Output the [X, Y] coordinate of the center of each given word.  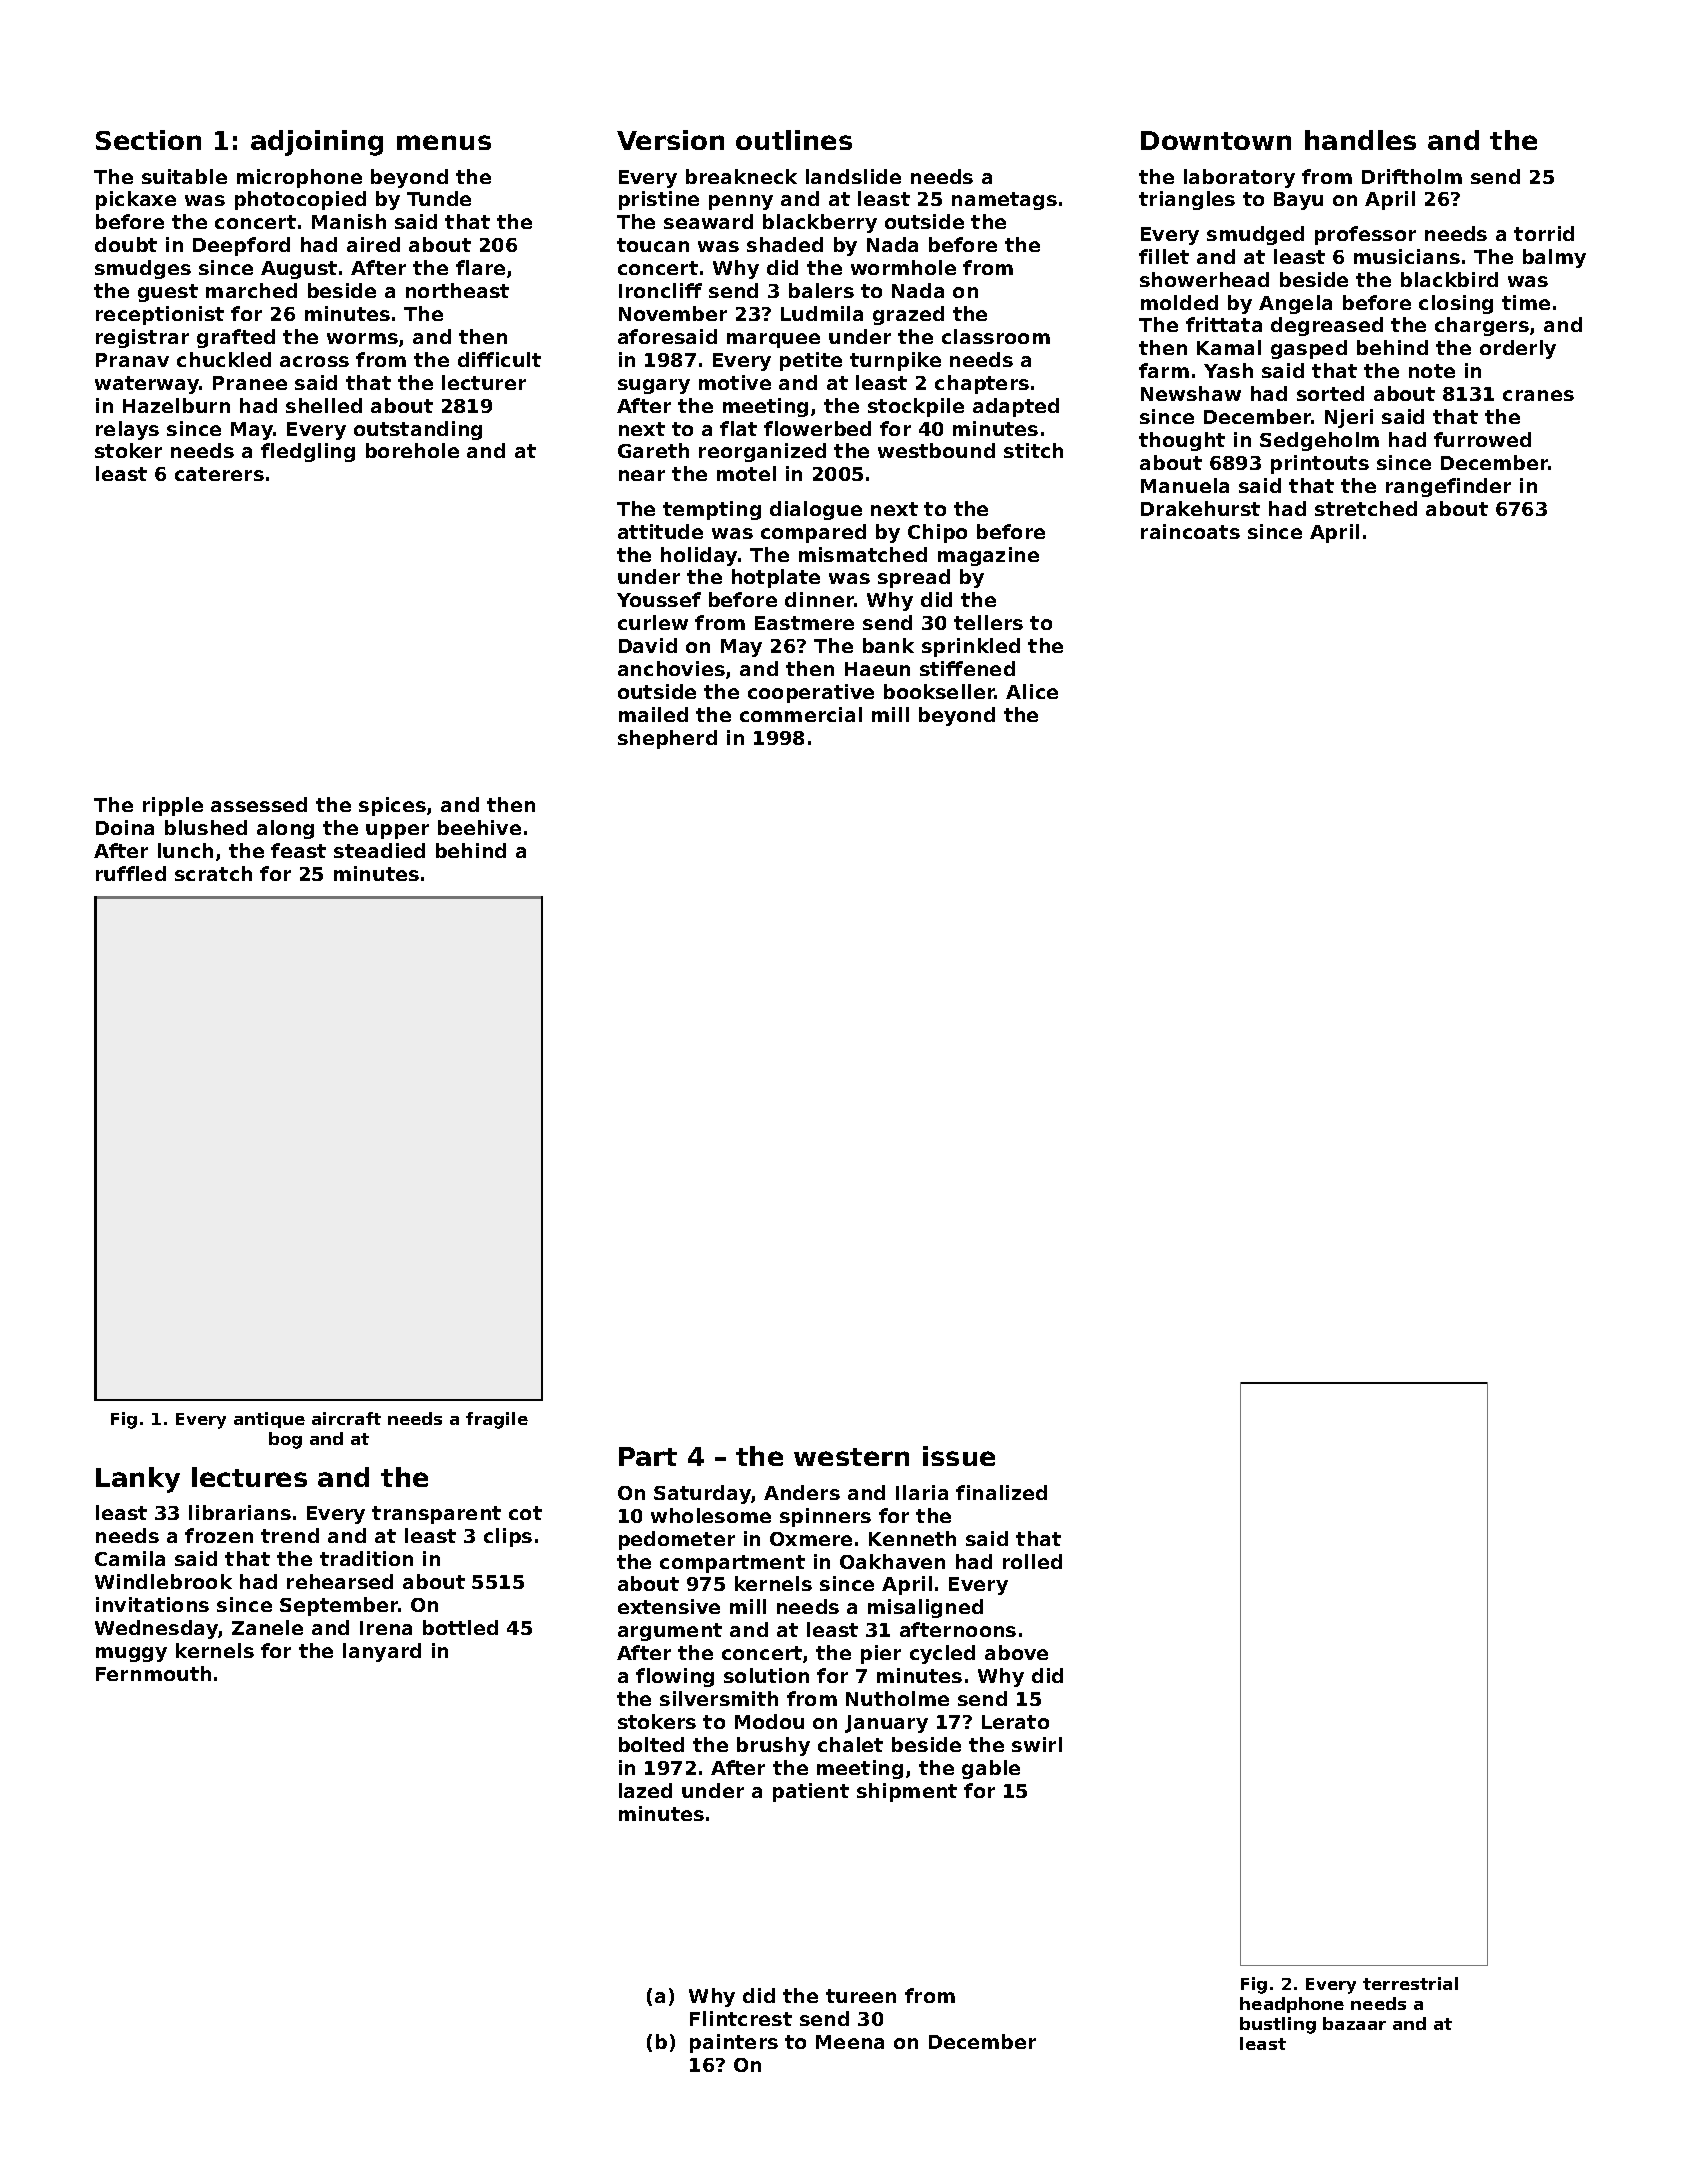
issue [959, 1456]
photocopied [300, 200]
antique [269, 1420]
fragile [497, 1420]
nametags [1004, 201]
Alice [1032, 691]
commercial [801, 714]
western [851, 1457]
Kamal [1229, 347]
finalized [1001, 1492]
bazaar [1354, 2023]
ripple [173, 806]
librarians [240, 1512]
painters [734, 2043]
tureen [861, 1996]
